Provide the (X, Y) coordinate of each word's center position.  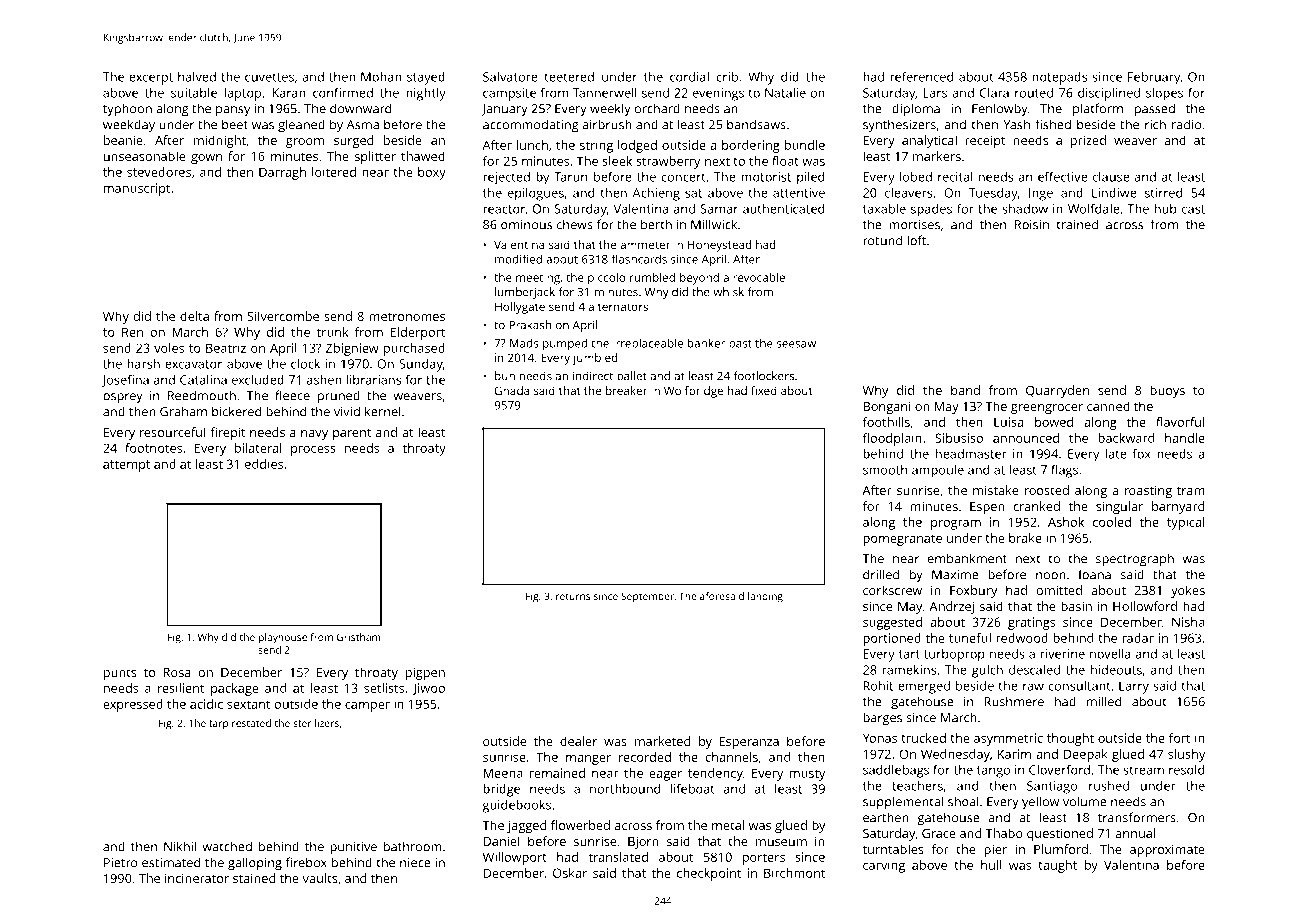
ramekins (909, 670)
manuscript (137, 189)
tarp (218, 725)
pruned (339, 397)
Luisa (1008, 422)
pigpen (425, 674)
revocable (759, 277)
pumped (565, 344)
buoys (1167, 391)
